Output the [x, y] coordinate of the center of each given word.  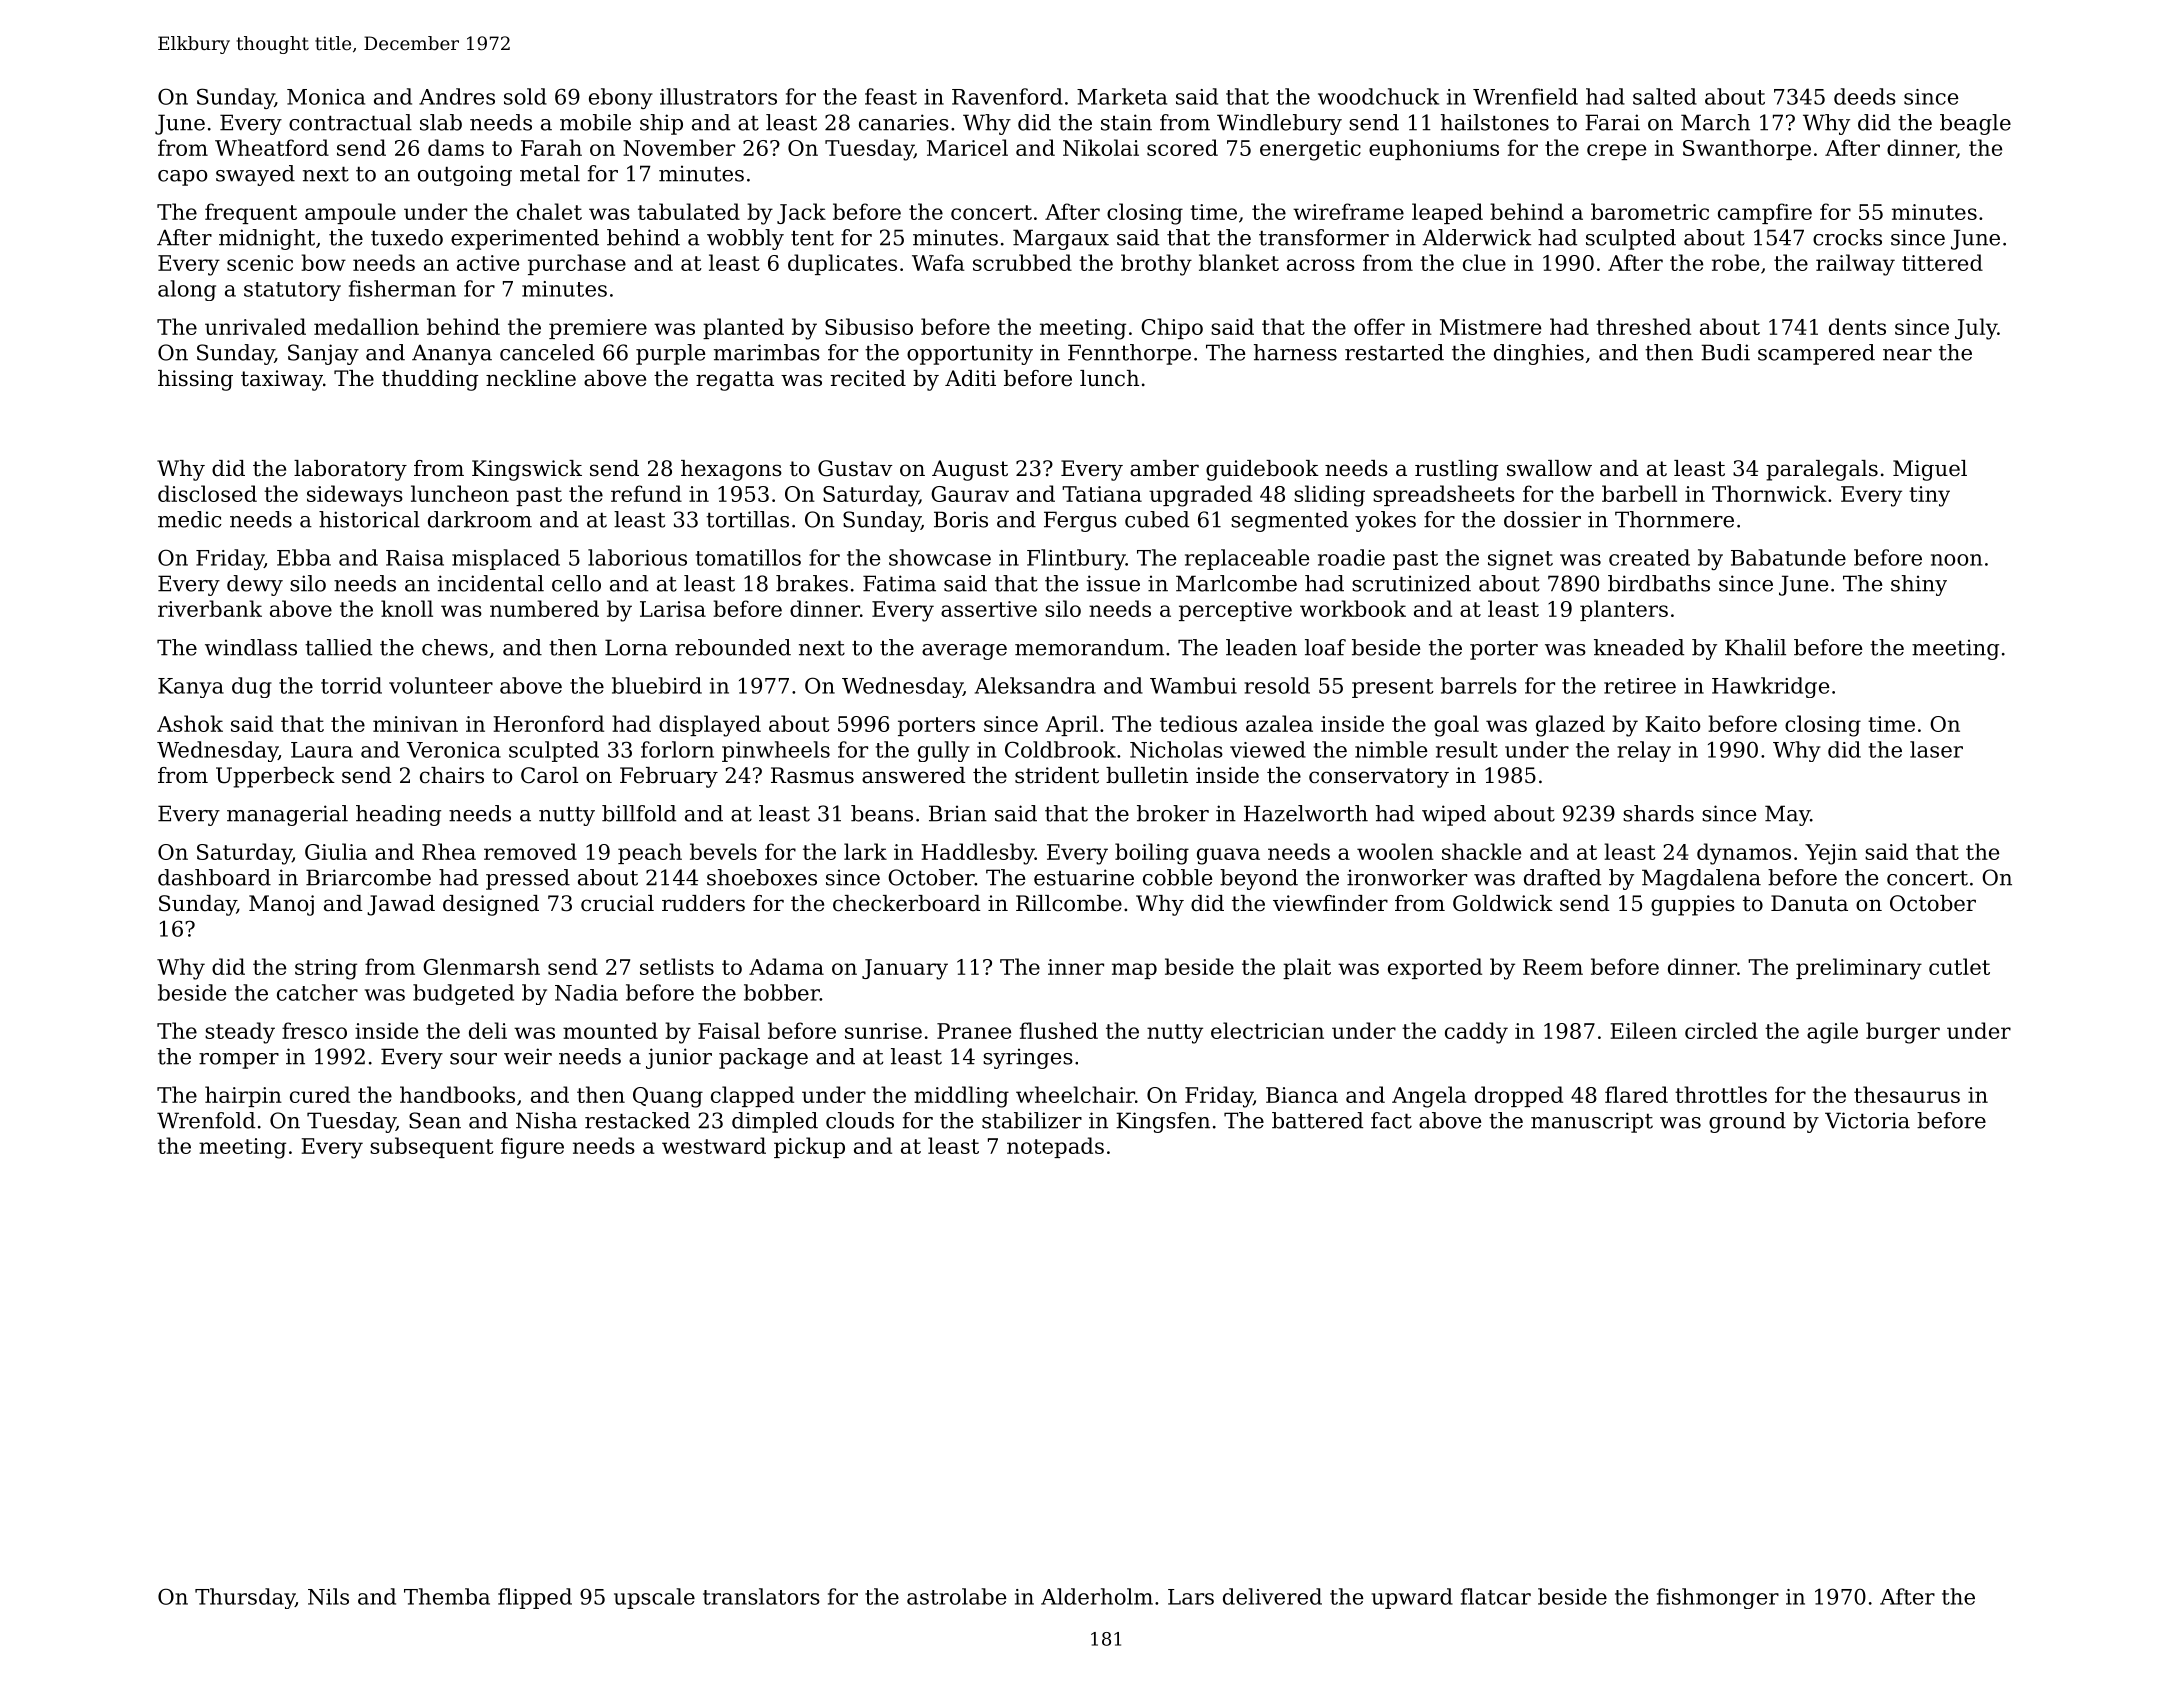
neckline [531, 378]
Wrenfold [206, 1120]
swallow [1549, 468]
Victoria [1867, 1120]
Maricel [967, 147]
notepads [1055, 1147]
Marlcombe [1236, 583]
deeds [1865, 96]
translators [761, 1596]
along [187, 290]
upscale [654, 1598]
